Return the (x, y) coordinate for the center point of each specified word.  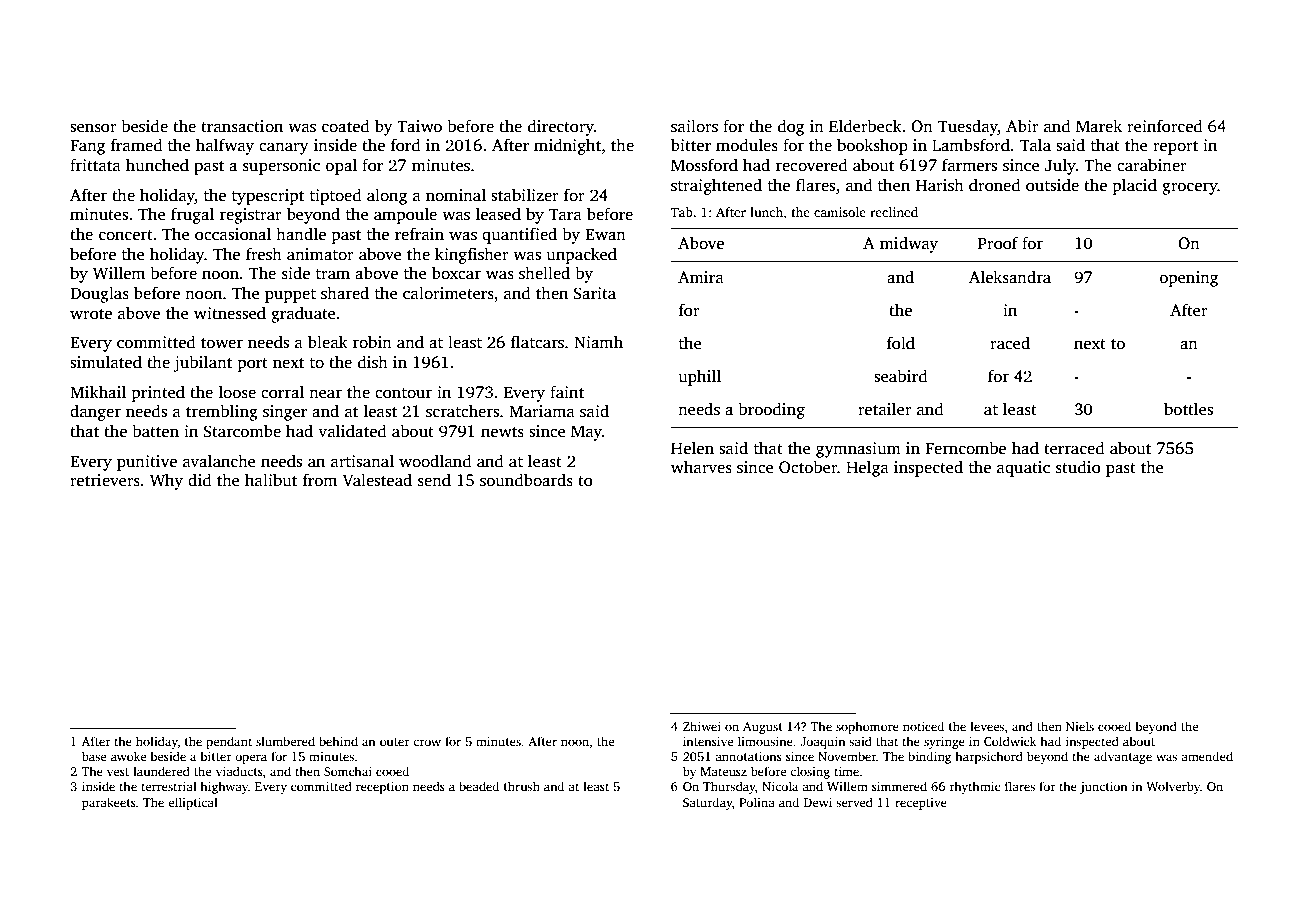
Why (166, 481)
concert (126, 235)
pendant (229, 742)
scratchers (462, 411)
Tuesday (968, 127)
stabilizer (525, 195)
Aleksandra (1010, 277)
